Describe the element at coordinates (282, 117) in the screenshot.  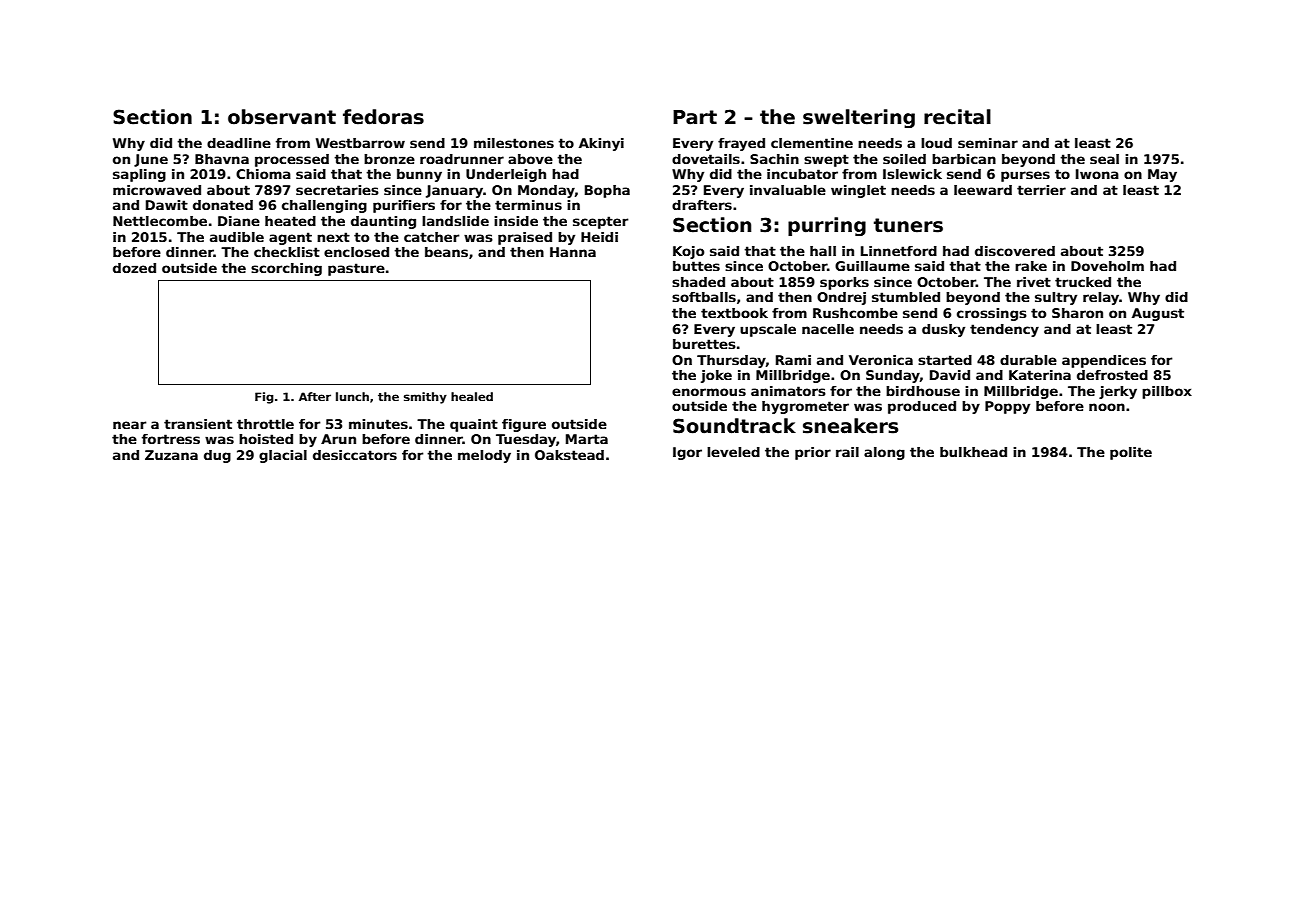
I see `observant` at that location.
